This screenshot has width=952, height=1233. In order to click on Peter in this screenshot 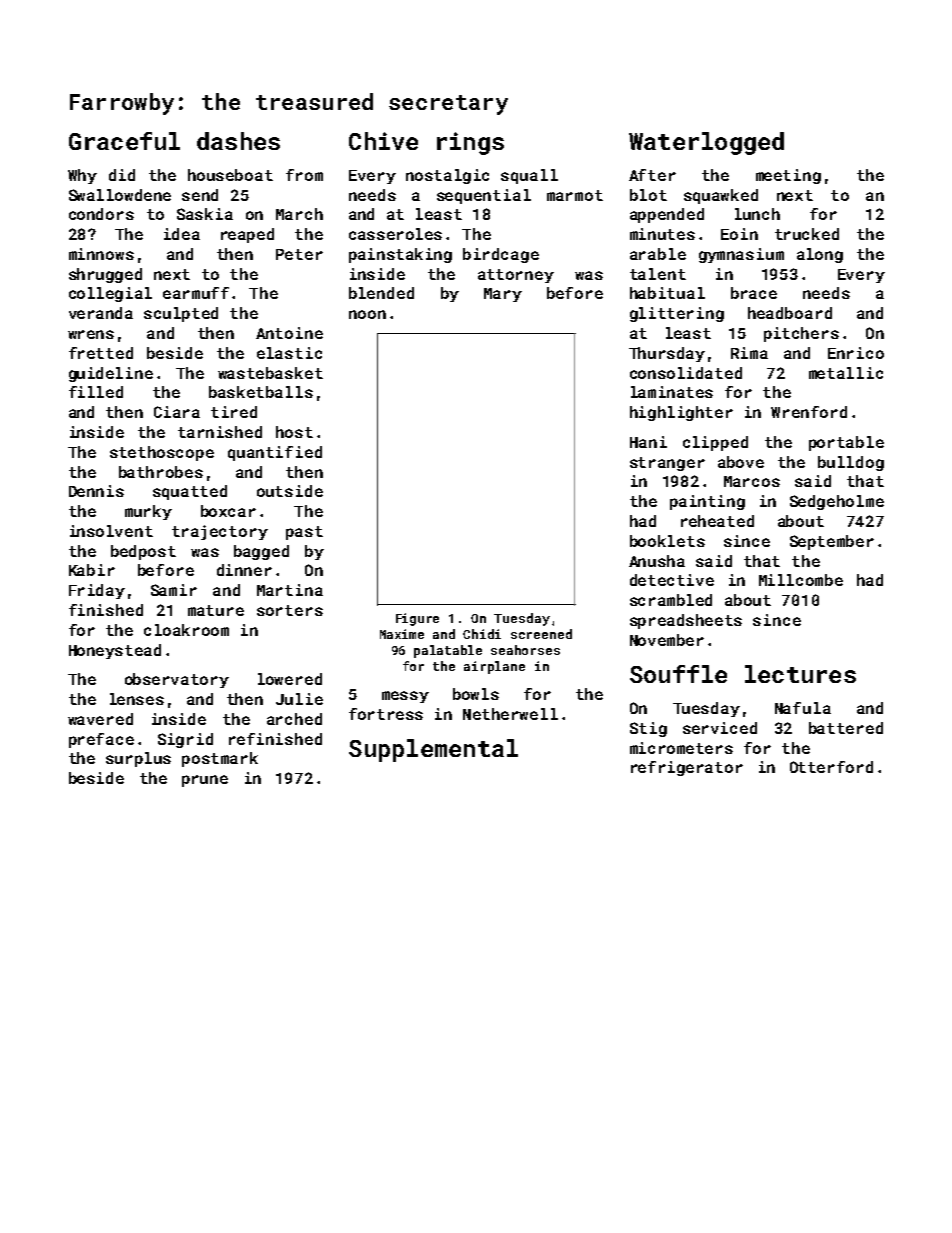, I will do `click(299, 254)`.
